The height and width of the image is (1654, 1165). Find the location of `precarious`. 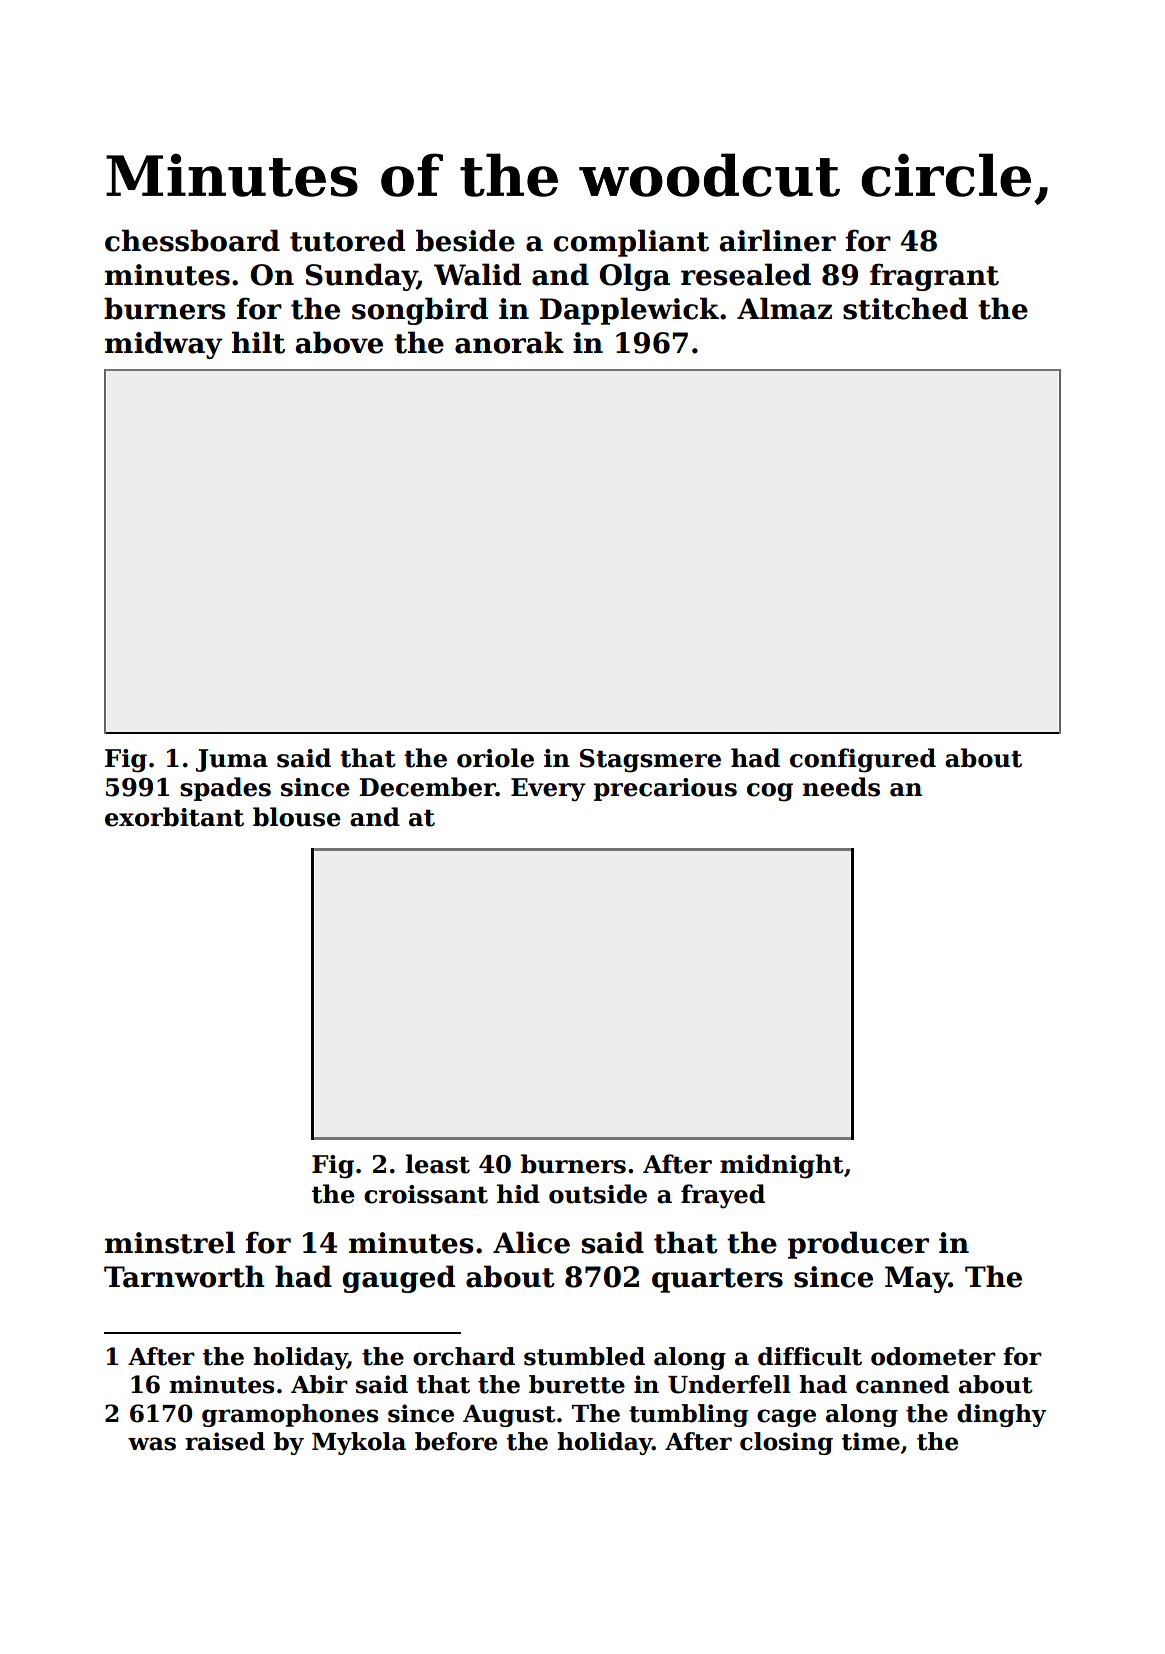

precarious is located at coordinates (665, 789).
